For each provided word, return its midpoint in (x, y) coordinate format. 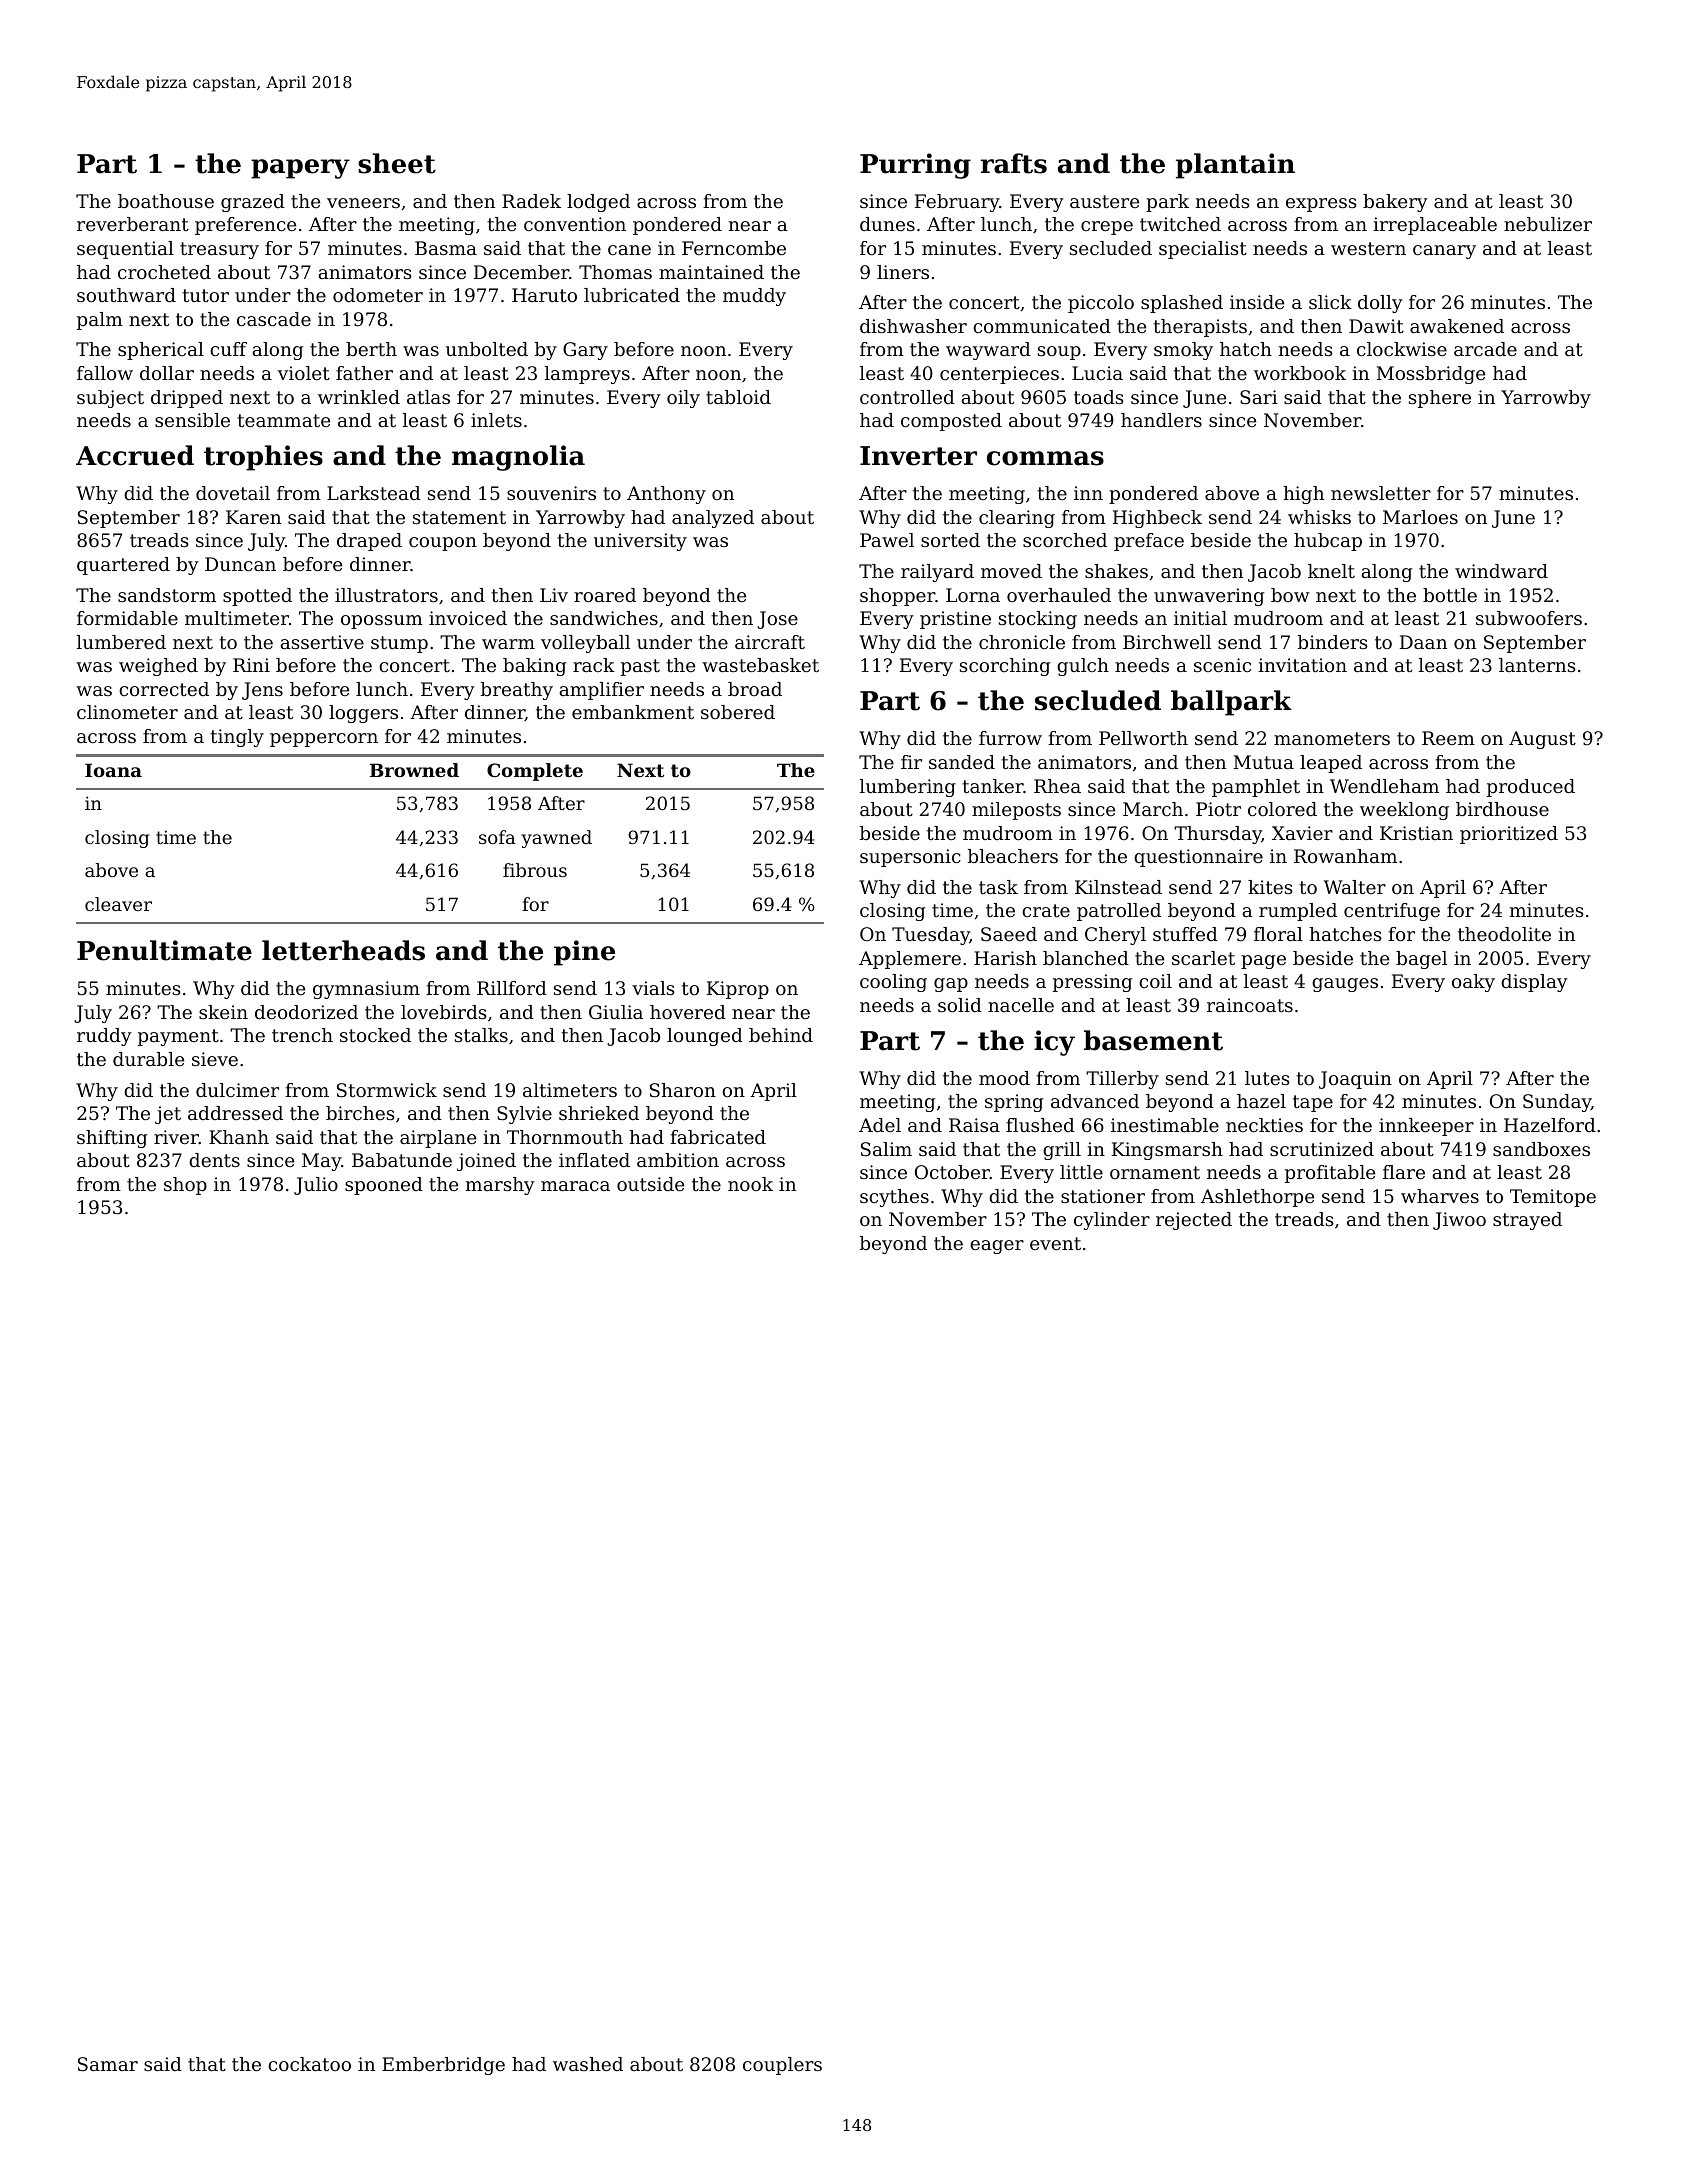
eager (997, 1247)
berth (371, 349)
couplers (782, 2066)
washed (588, 2064)
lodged (598, 203)
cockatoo (309, 2064)
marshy (500, 1186)
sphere (1440, 399)
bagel (1421, 960)
